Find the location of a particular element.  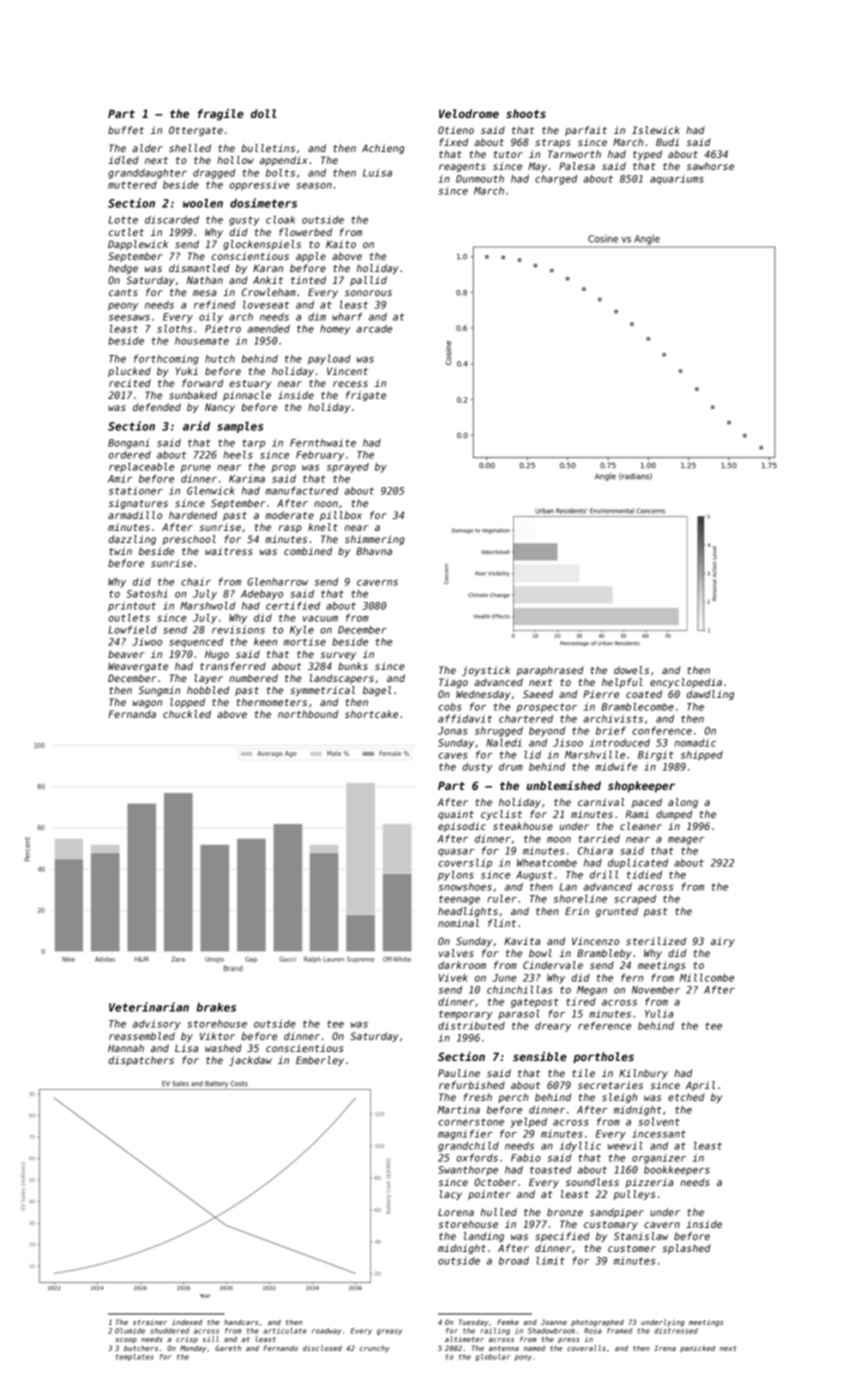

shoots is located at coordinates (526, 113).
